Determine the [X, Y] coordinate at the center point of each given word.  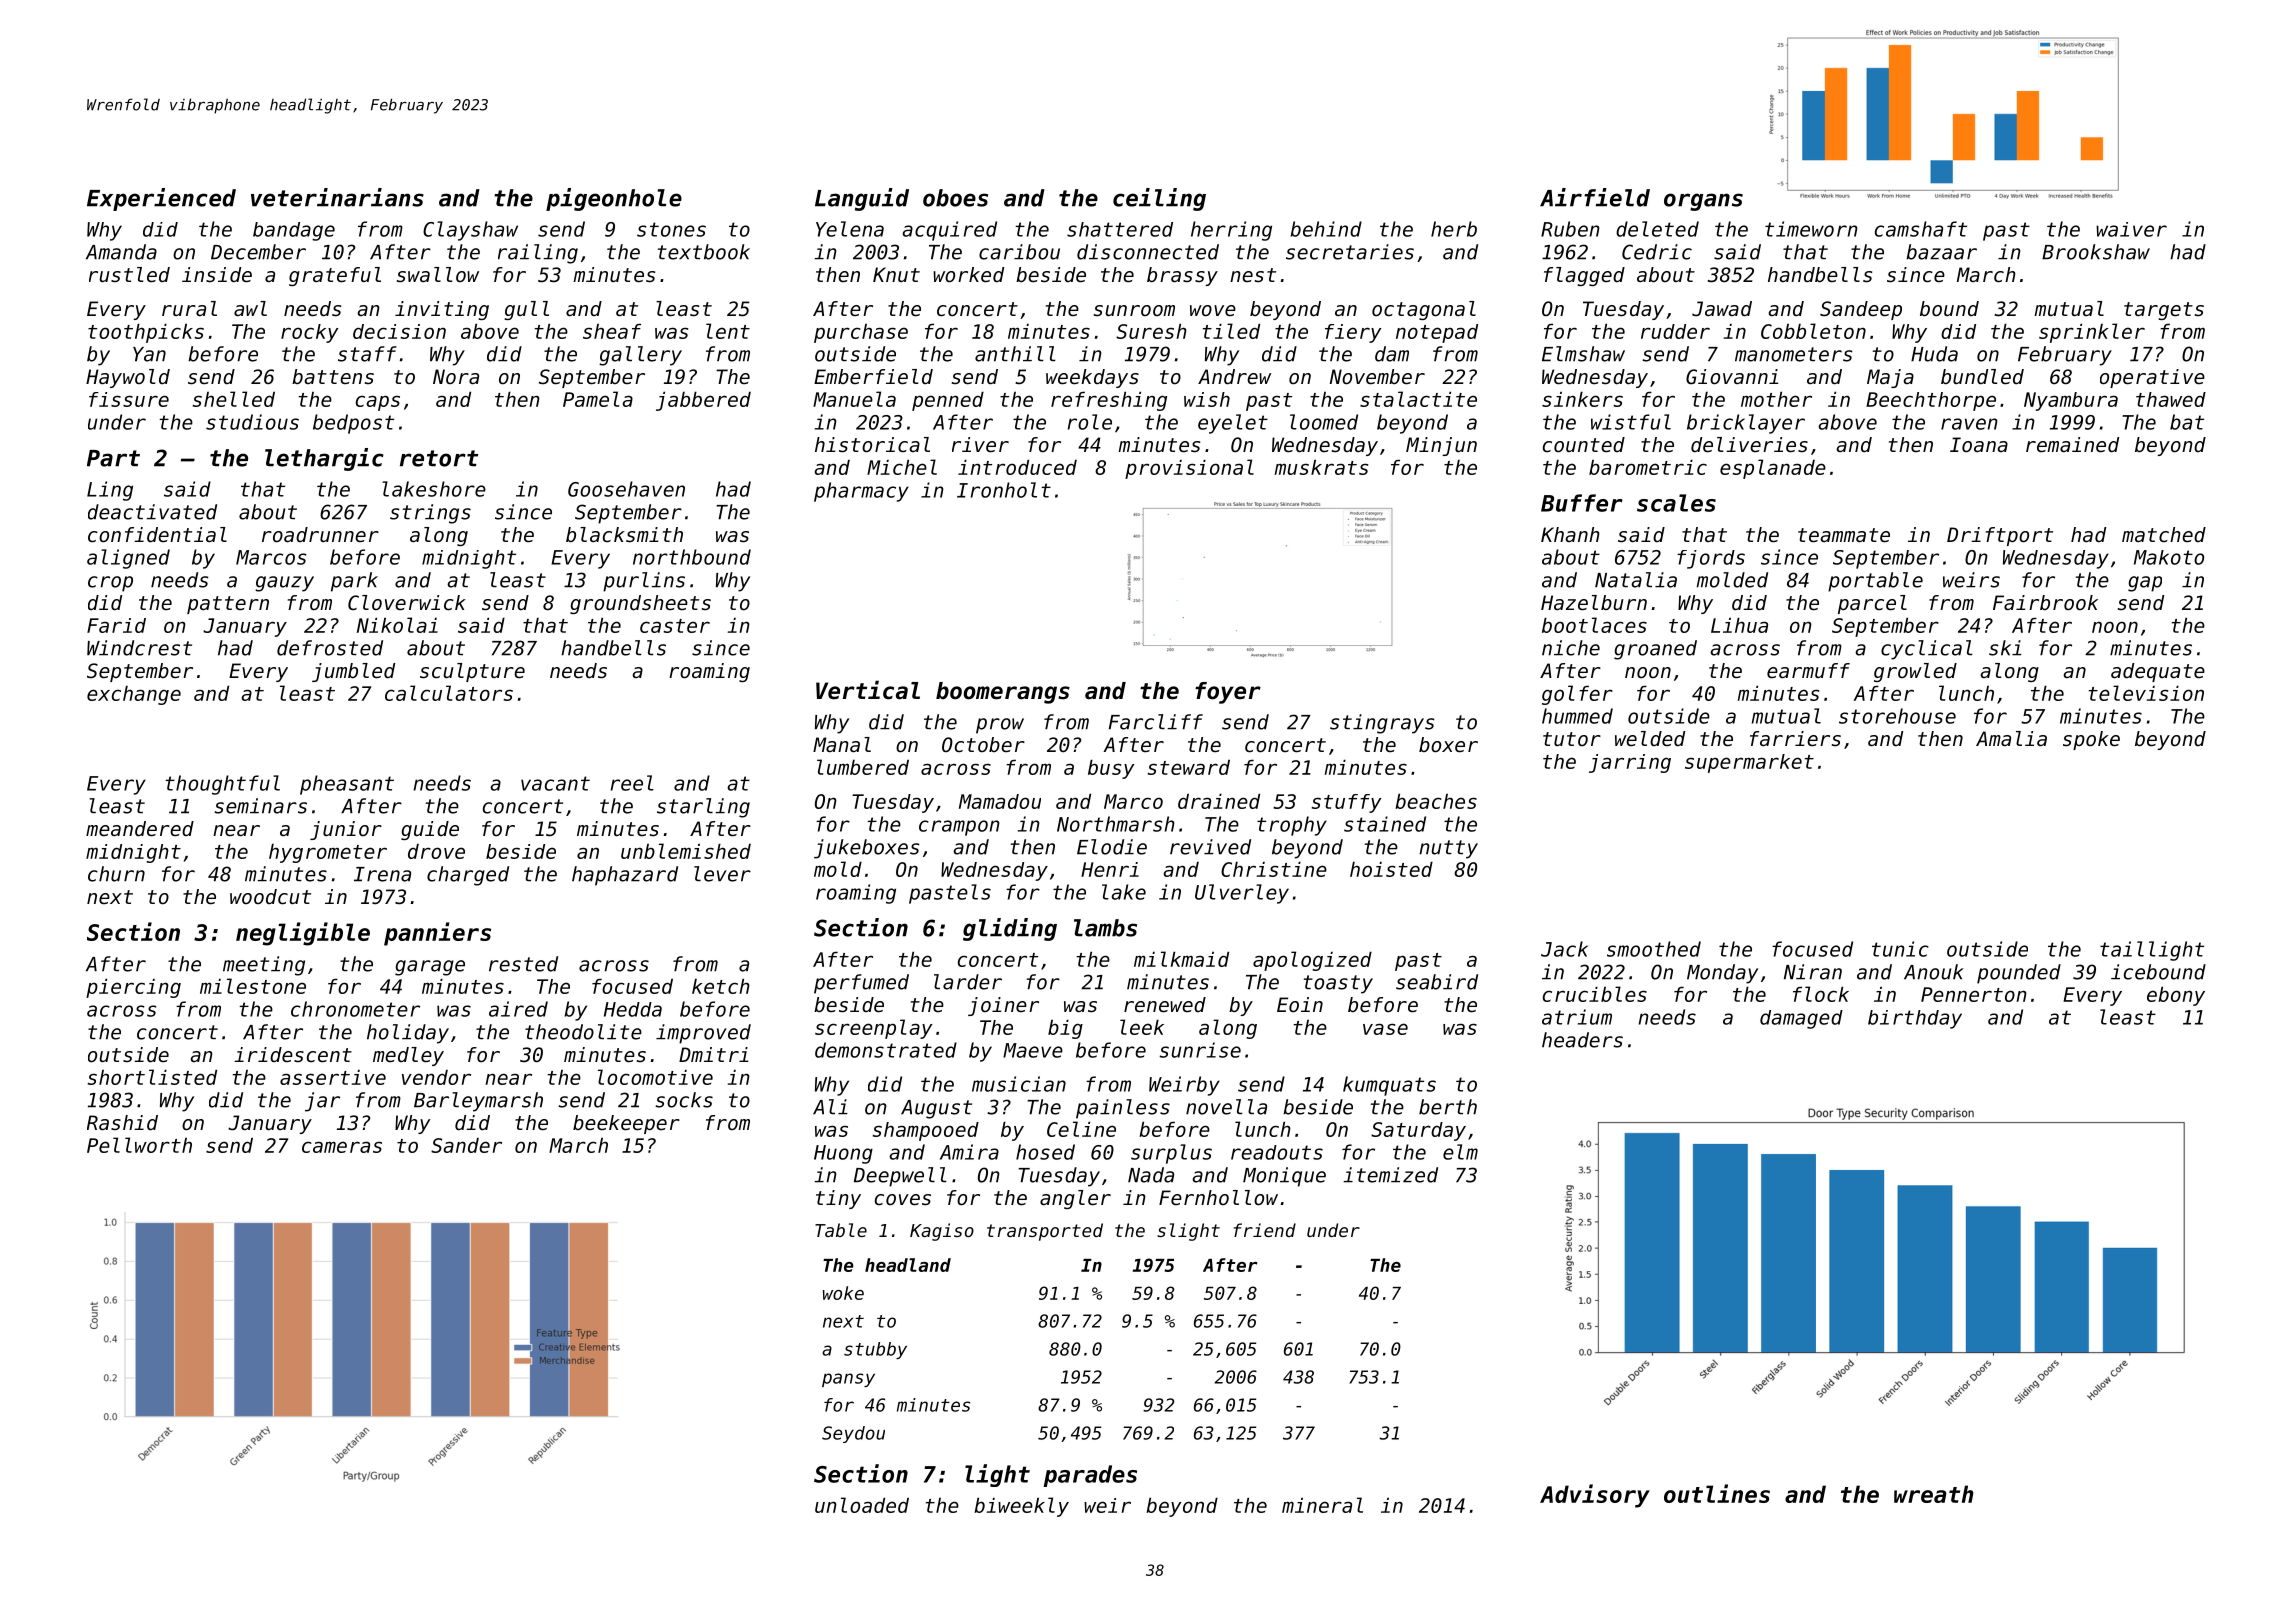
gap [2145, 584]
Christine [1274, 869]
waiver [2131, 229]
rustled [129, 275]
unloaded [862, 1505]
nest [1253, 275]
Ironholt [1004, 490]
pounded [2019, 974]
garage [430, 968]
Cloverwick [407, 603]
